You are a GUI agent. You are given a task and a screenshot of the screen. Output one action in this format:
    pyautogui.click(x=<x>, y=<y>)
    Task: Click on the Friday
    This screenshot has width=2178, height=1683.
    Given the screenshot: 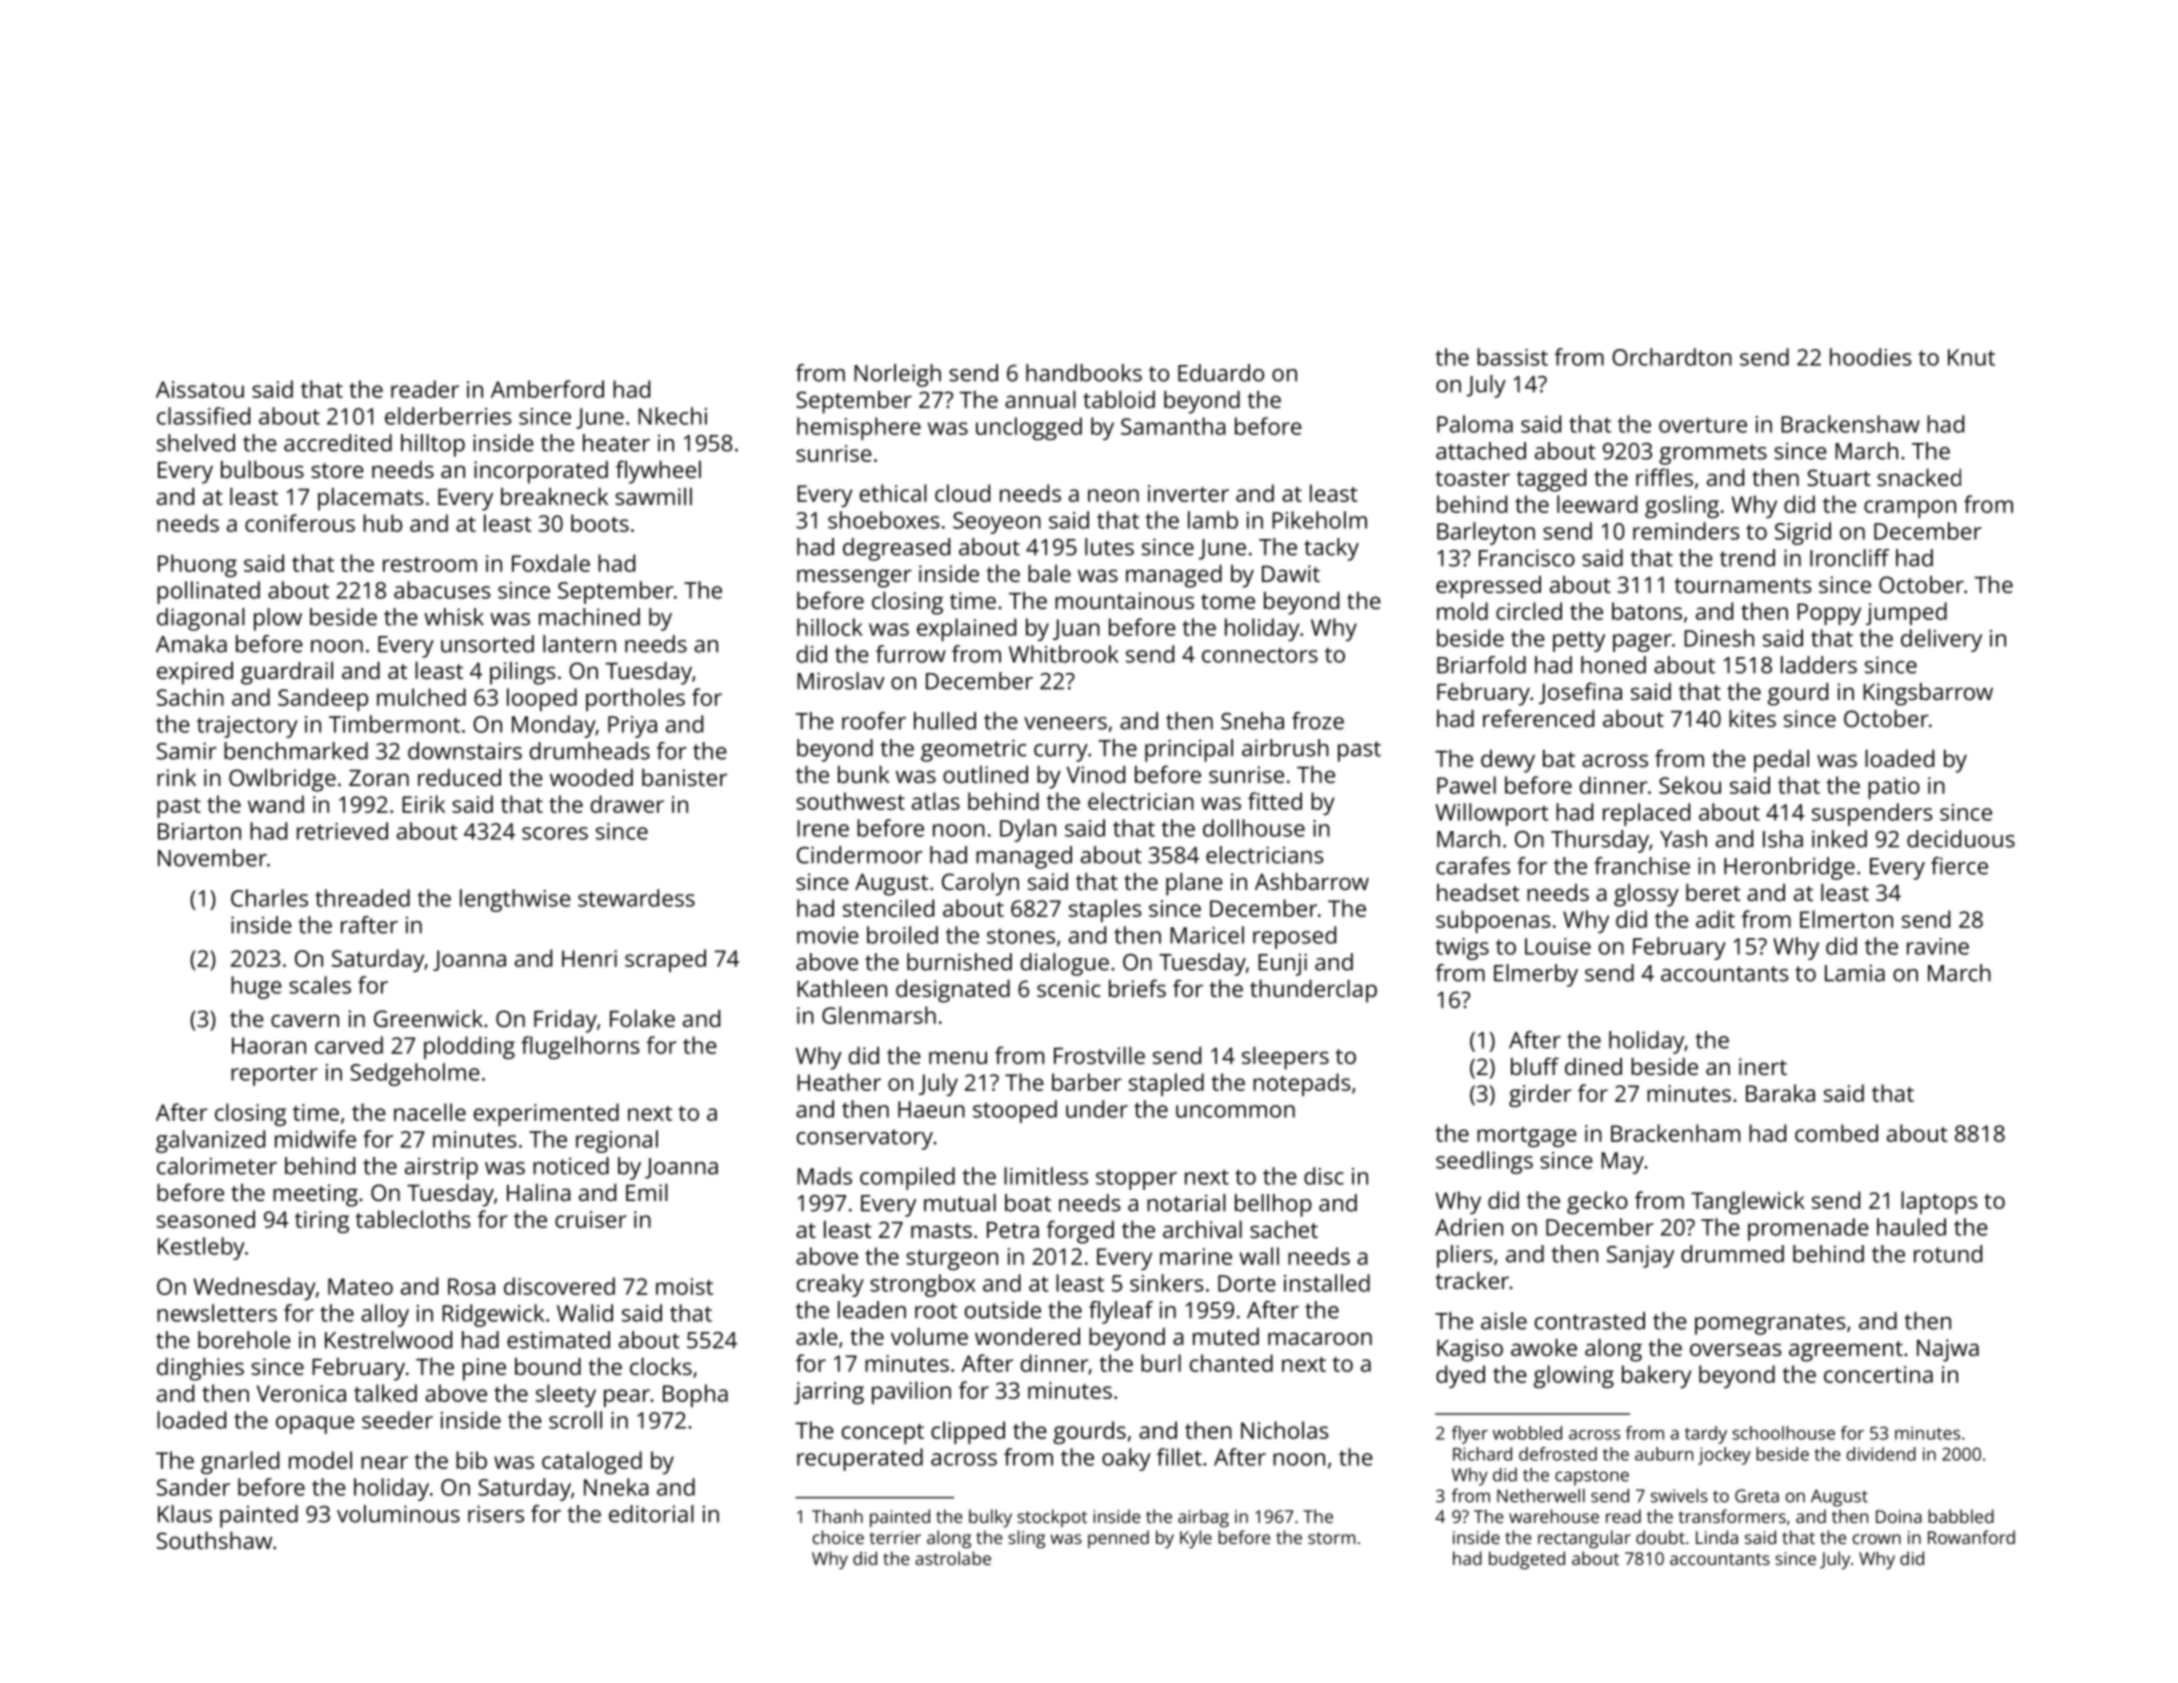 What is the action you would take?
    pyautogui.click(x=565, y=1021)
